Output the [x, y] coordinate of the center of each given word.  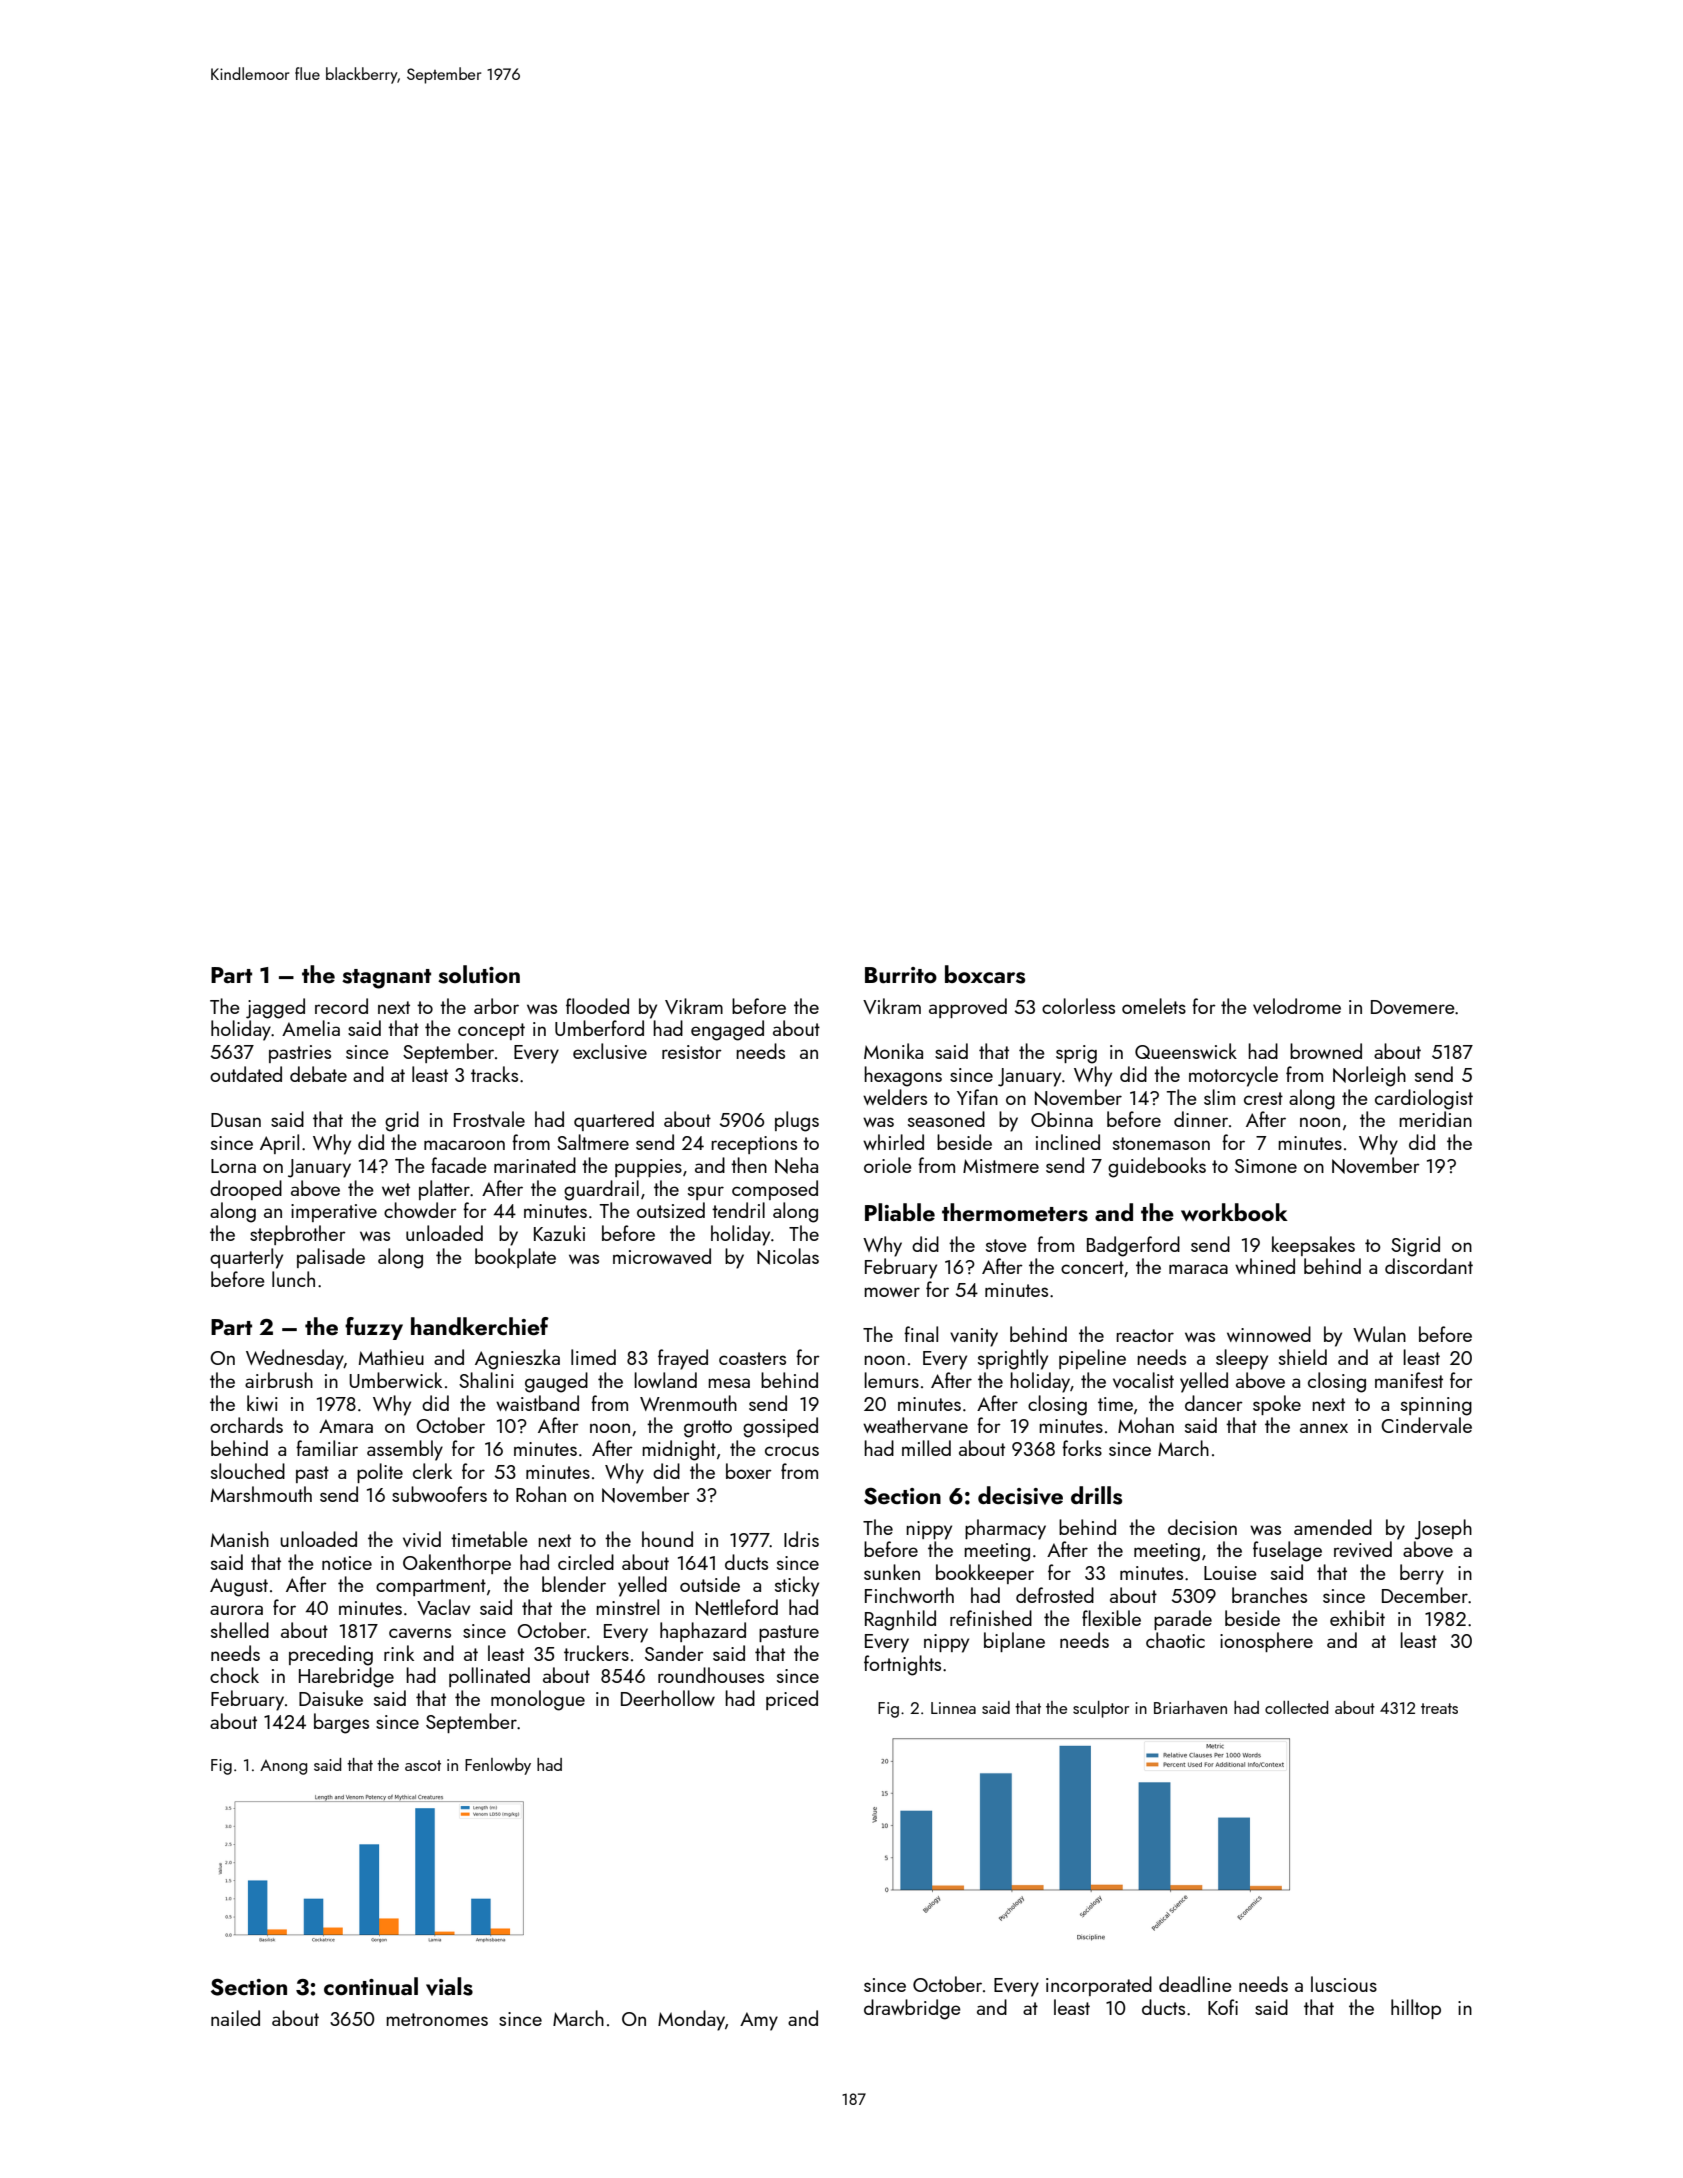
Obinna [1062, 1119]
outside [710, 1584]
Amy [759, 2021]
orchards [246, 1425]
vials [449, 1986]
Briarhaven [1190, 1707]
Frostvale [489, 1119]
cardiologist [1424, 1099]
